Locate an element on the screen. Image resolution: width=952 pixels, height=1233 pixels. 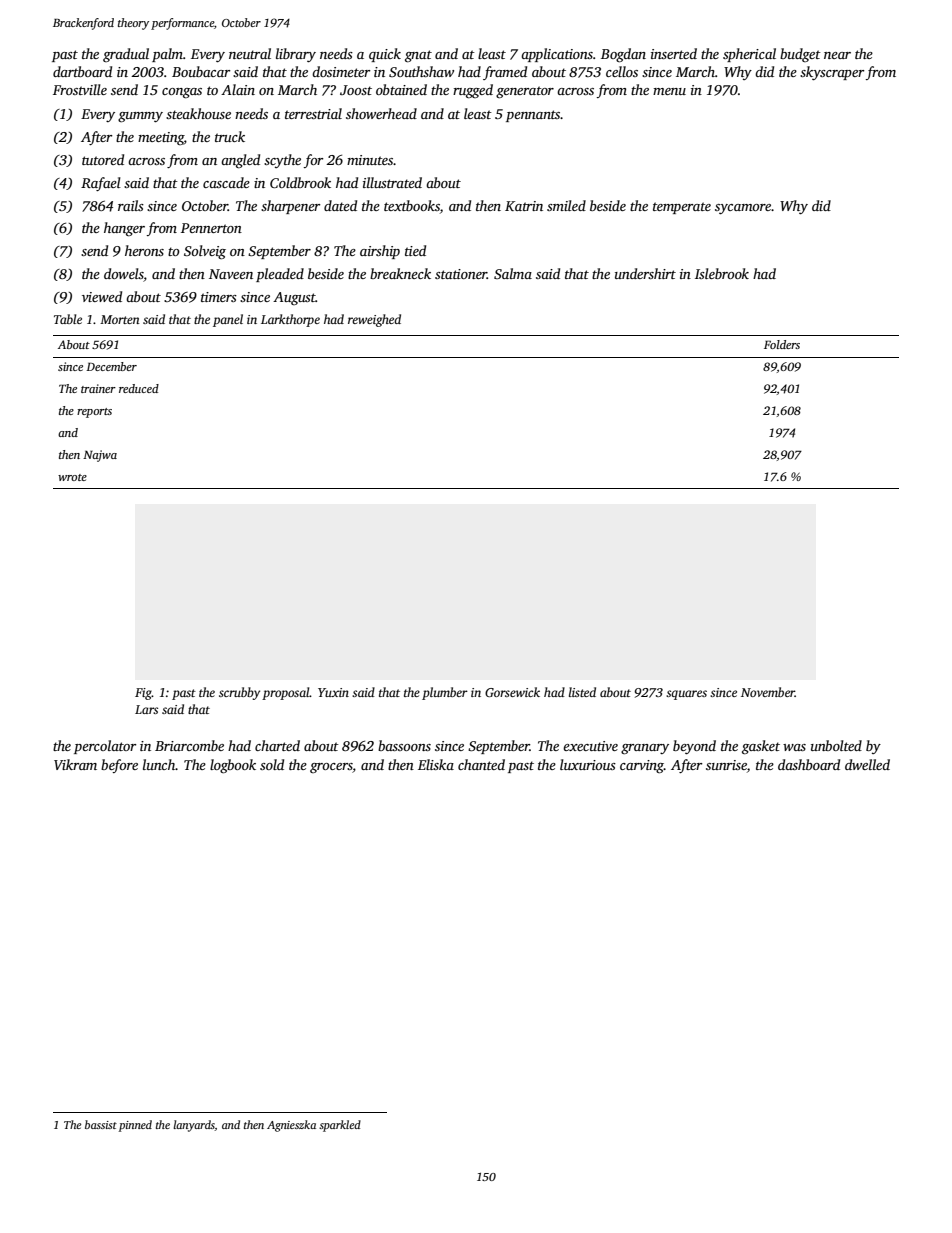
dwelled is located at coordinates (867, 764).
